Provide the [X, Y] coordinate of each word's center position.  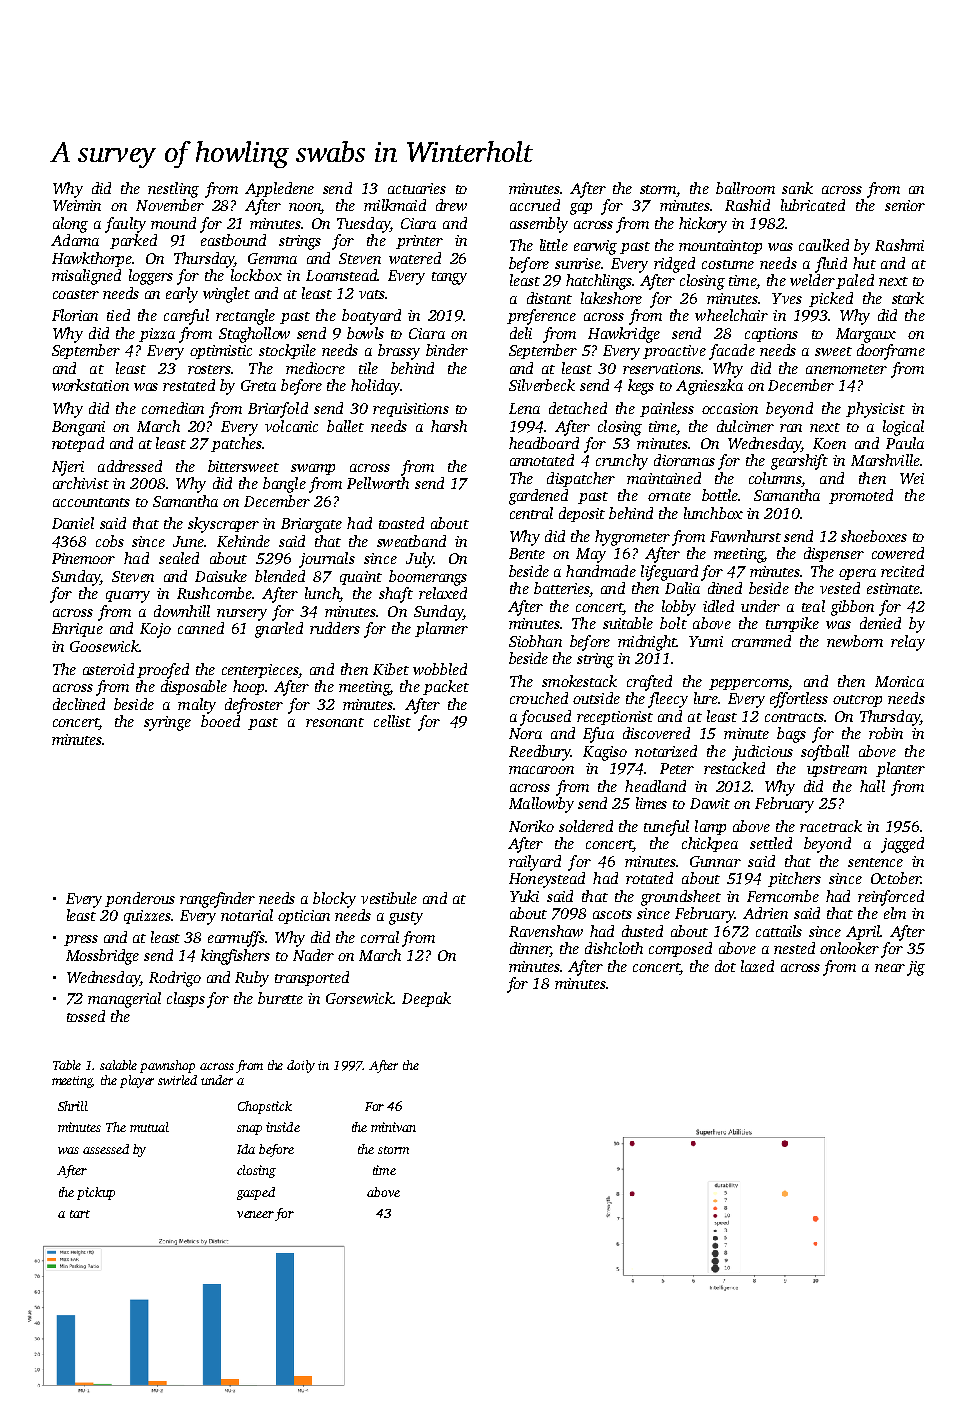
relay [908, 643]
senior [905, 205]
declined [79, 704]
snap [249, 1130]
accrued [535, 205]
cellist [392, 721]
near [890, 968]
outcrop [857, 701]
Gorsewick [360, 998]
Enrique [77, 630]
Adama [75, 240]
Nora [525, 733]
